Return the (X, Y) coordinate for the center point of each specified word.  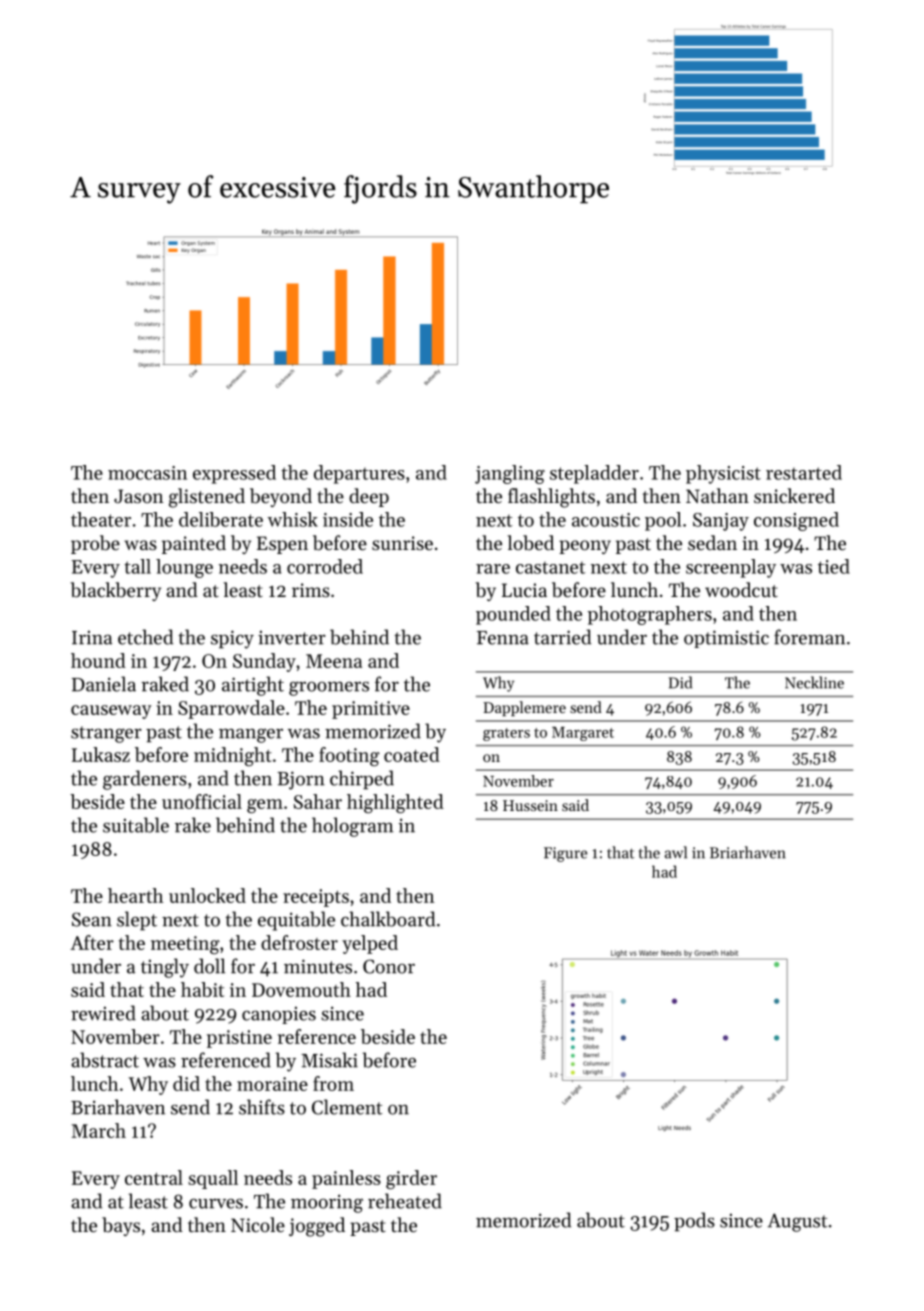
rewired (103, 1013)
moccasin (147, 473)
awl (676, 852)
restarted (804, 472)
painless (346, 1179)
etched (145, 637)
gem (265, 806)
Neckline (814, 682)
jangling (510, 474)
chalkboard (388, 919)
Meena (334, 661)
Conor (389, 966)
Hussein (530, 805)
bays (121, 1226)
